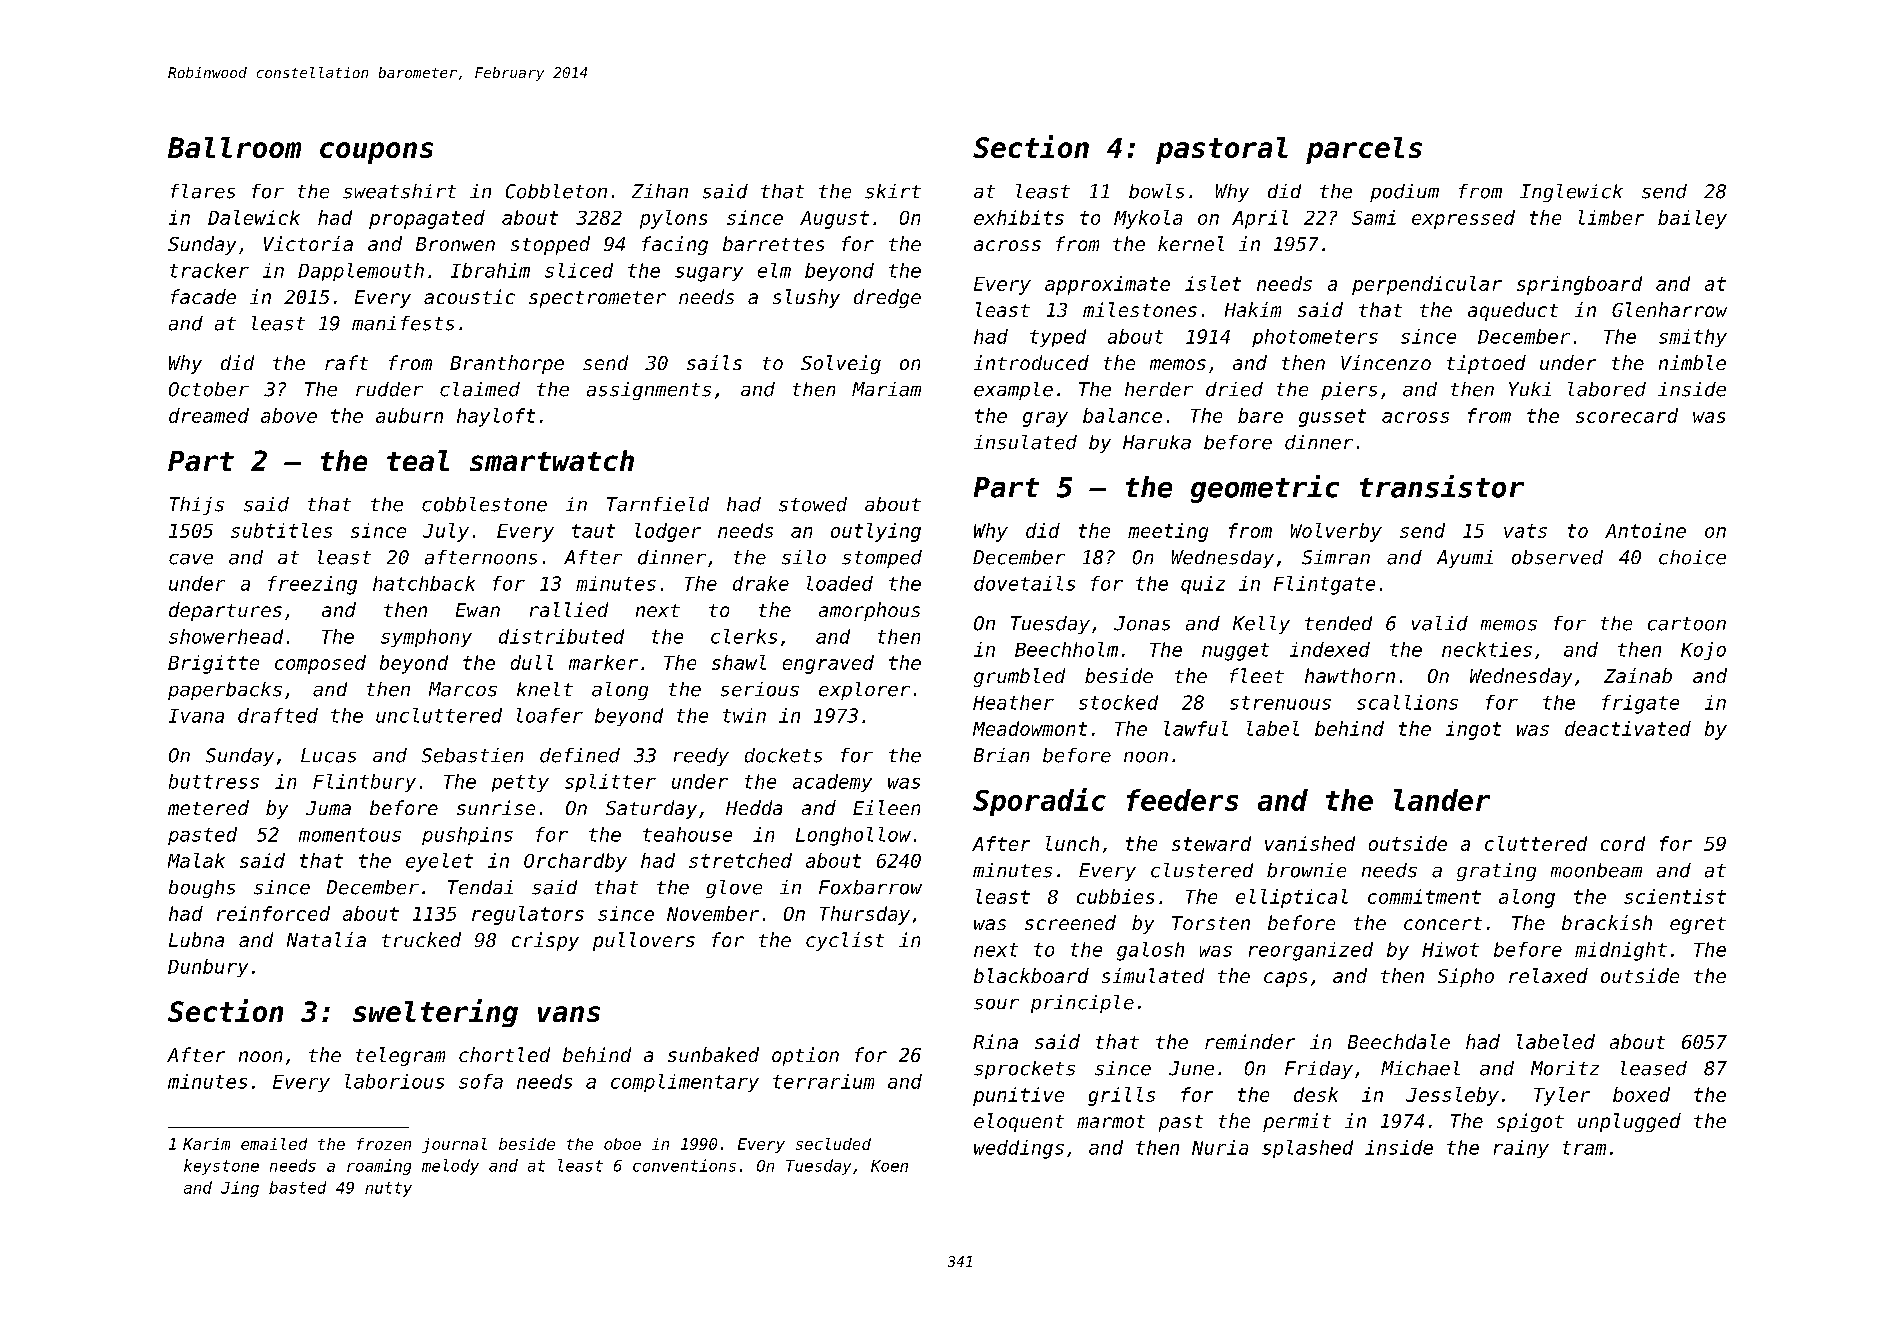 The image size is (1895, 1340). I want to click on freezing, so click(312, 585).
